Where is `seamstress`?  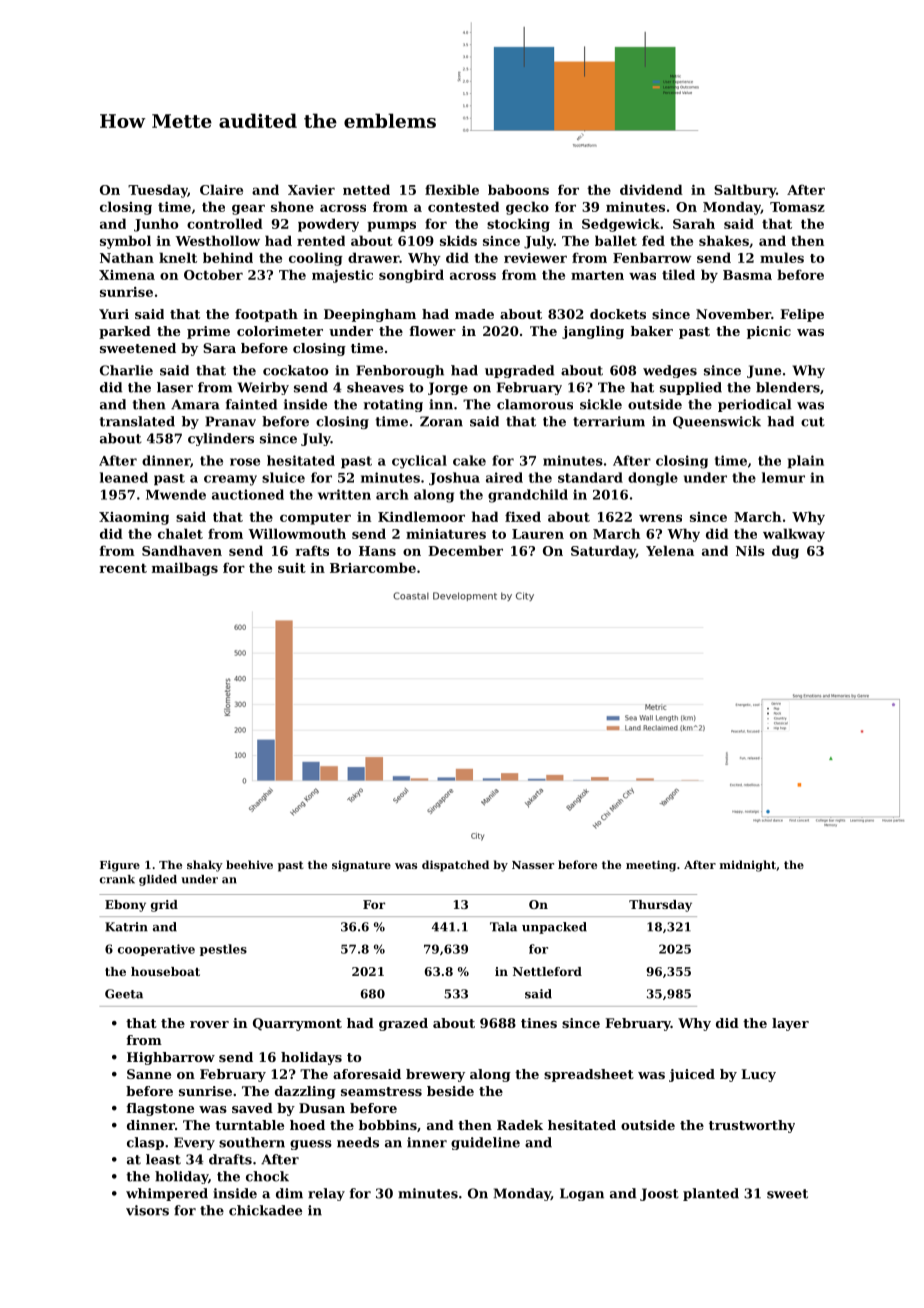
seamstress is located at coordinates (381, 1091).
